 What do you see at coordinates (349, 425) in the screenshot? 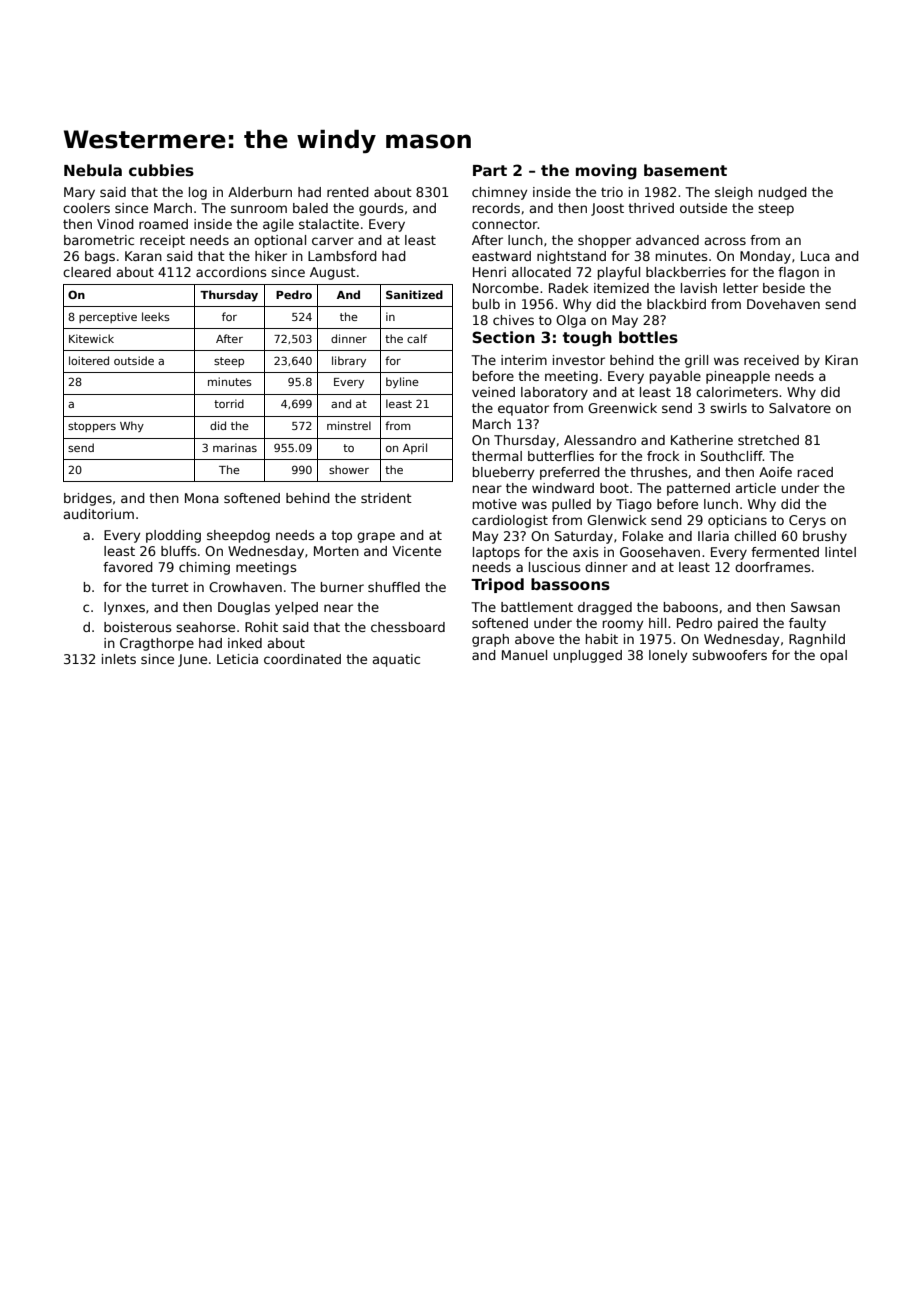
I see `minstrel` at bounding box center [349, 425].
